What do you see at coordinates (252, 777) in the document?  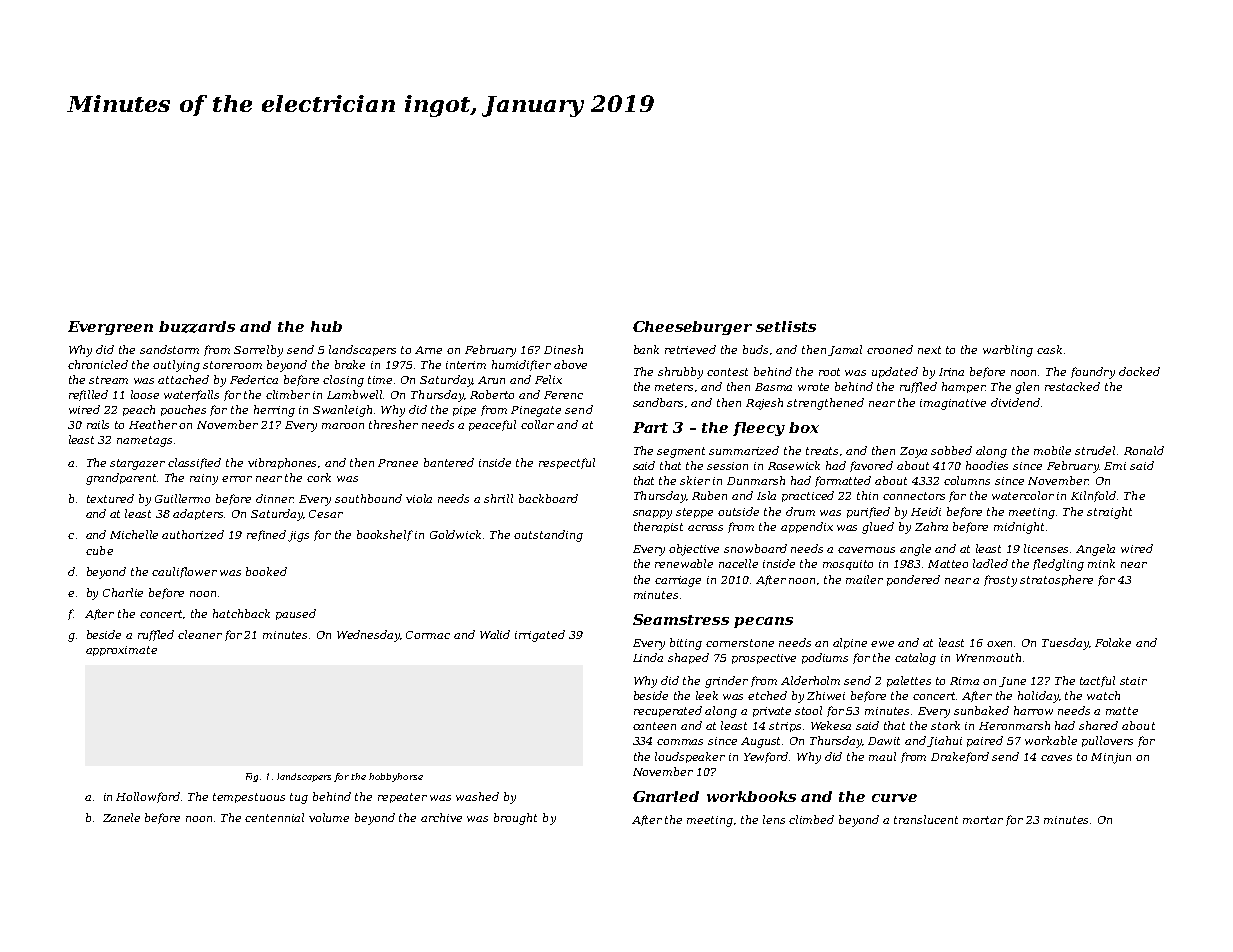 I see `Fig` at bounding box center [252, 777].
